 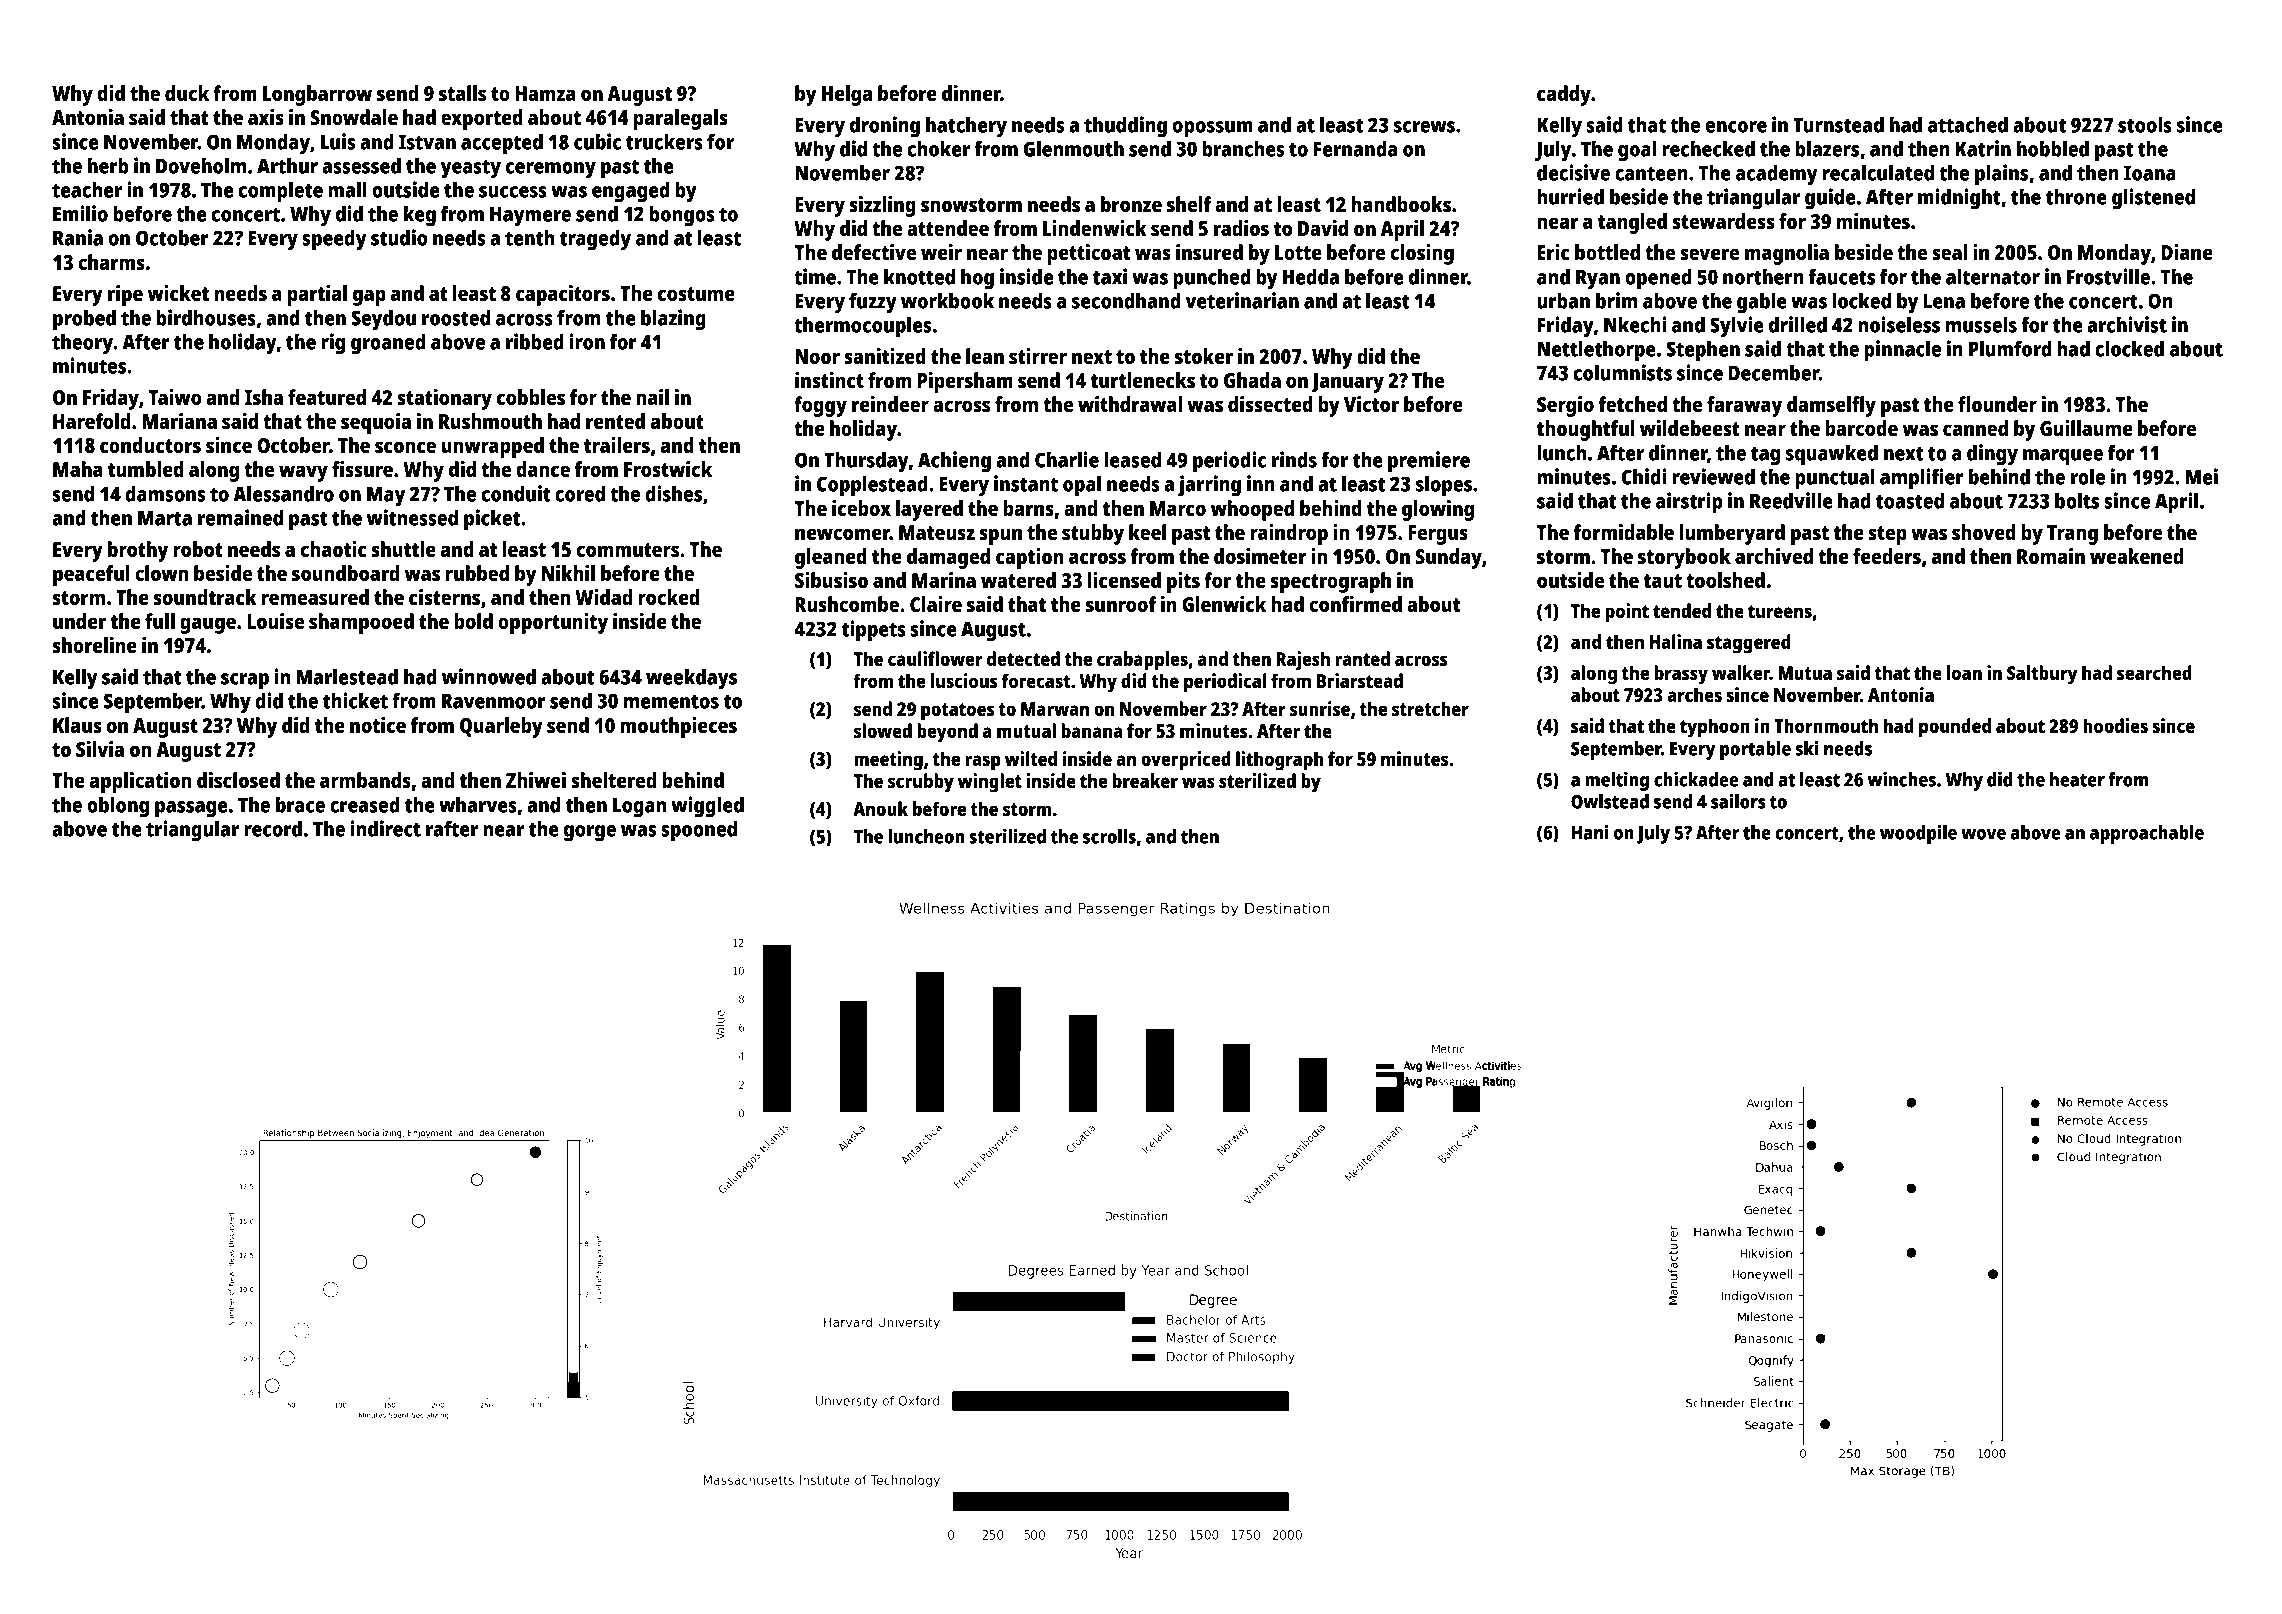 I want to click on opportunity, so click(x=553, y=623).
